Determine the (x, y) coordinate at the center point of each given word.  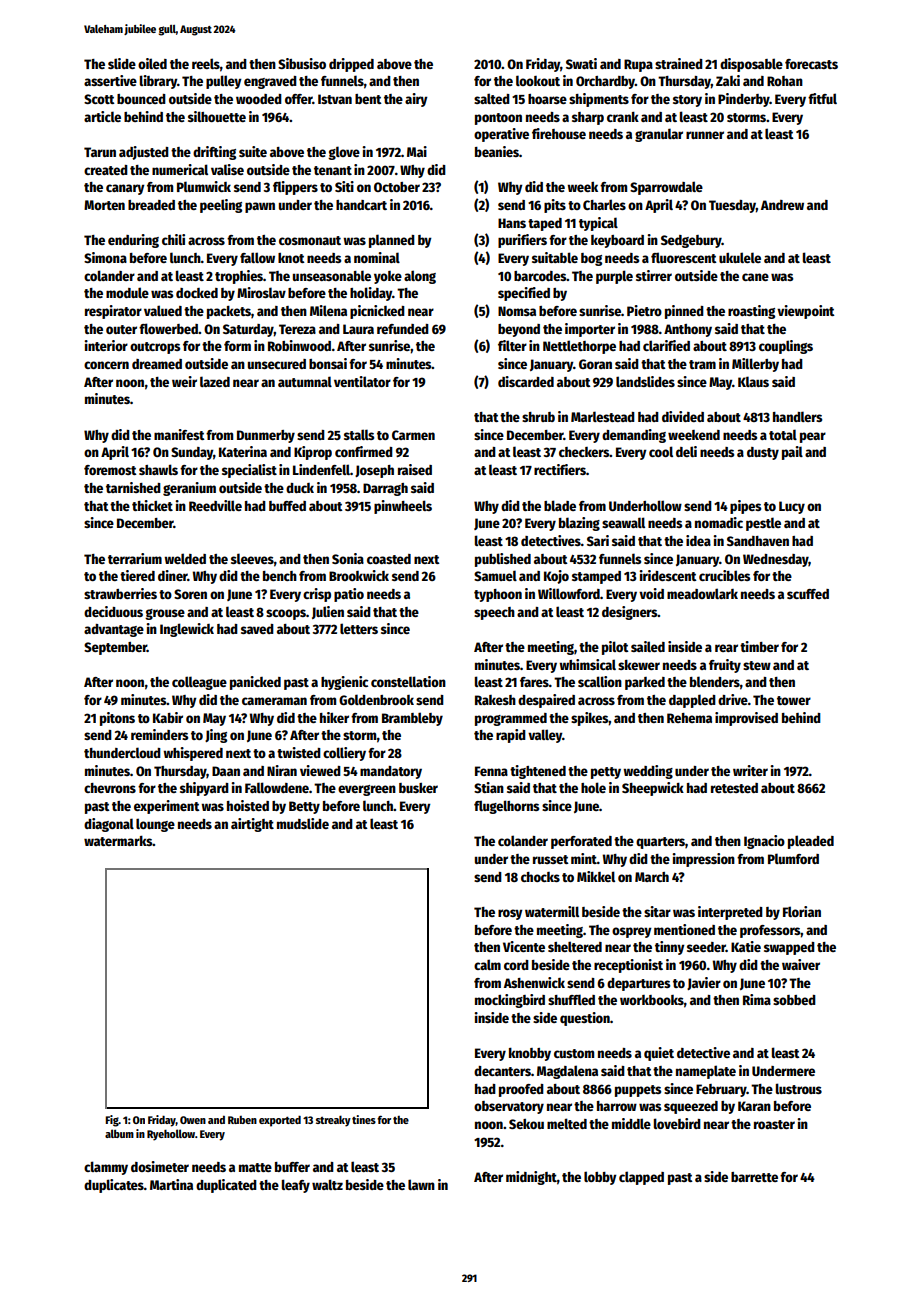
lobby (600, 1178)
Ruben (242, 1120)
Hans (512, 223)
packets (229, 312)
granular (659, 135)
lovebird (677, 1123)
